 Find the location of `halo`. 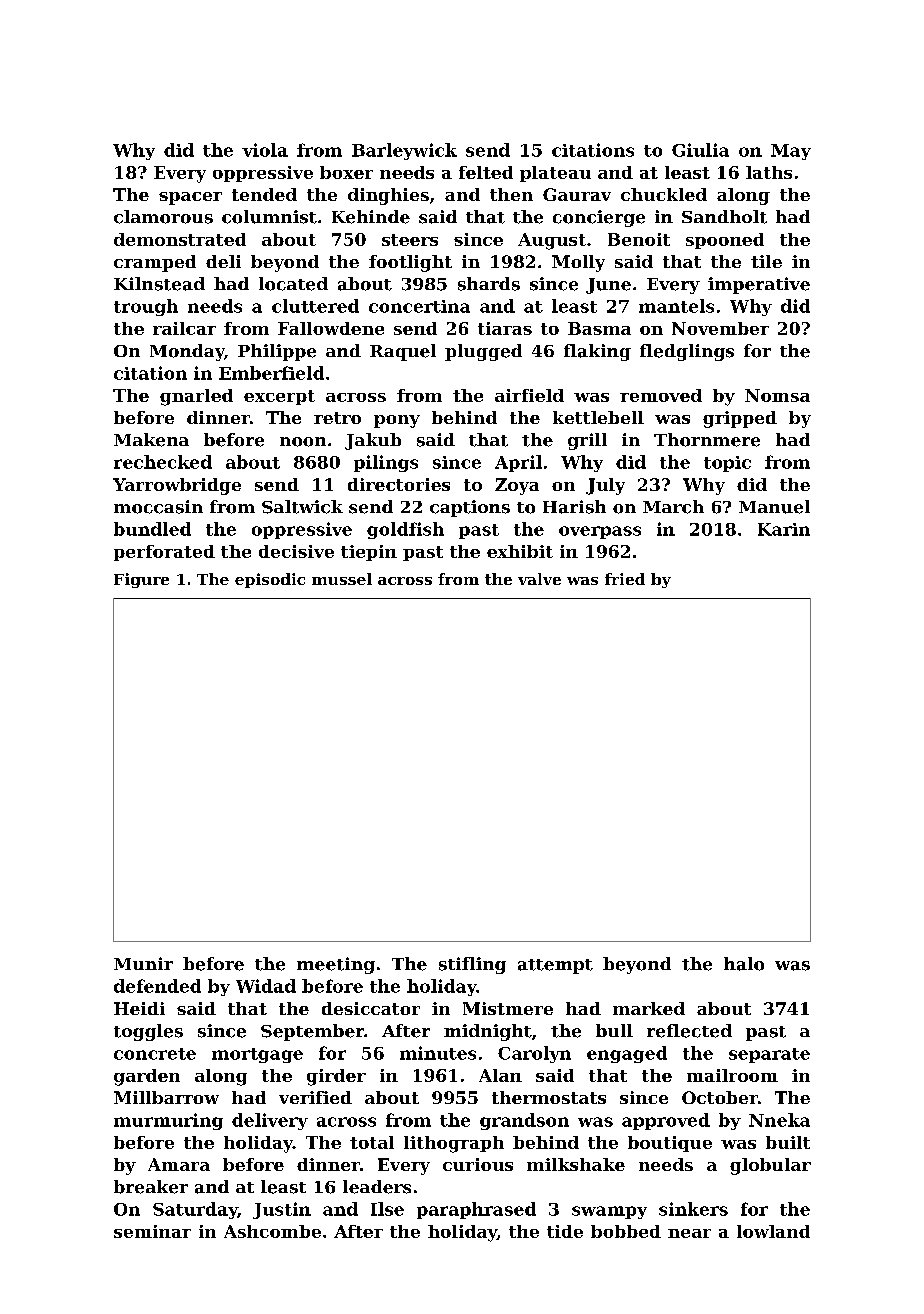

halo is located at coordinates (744, 964).
